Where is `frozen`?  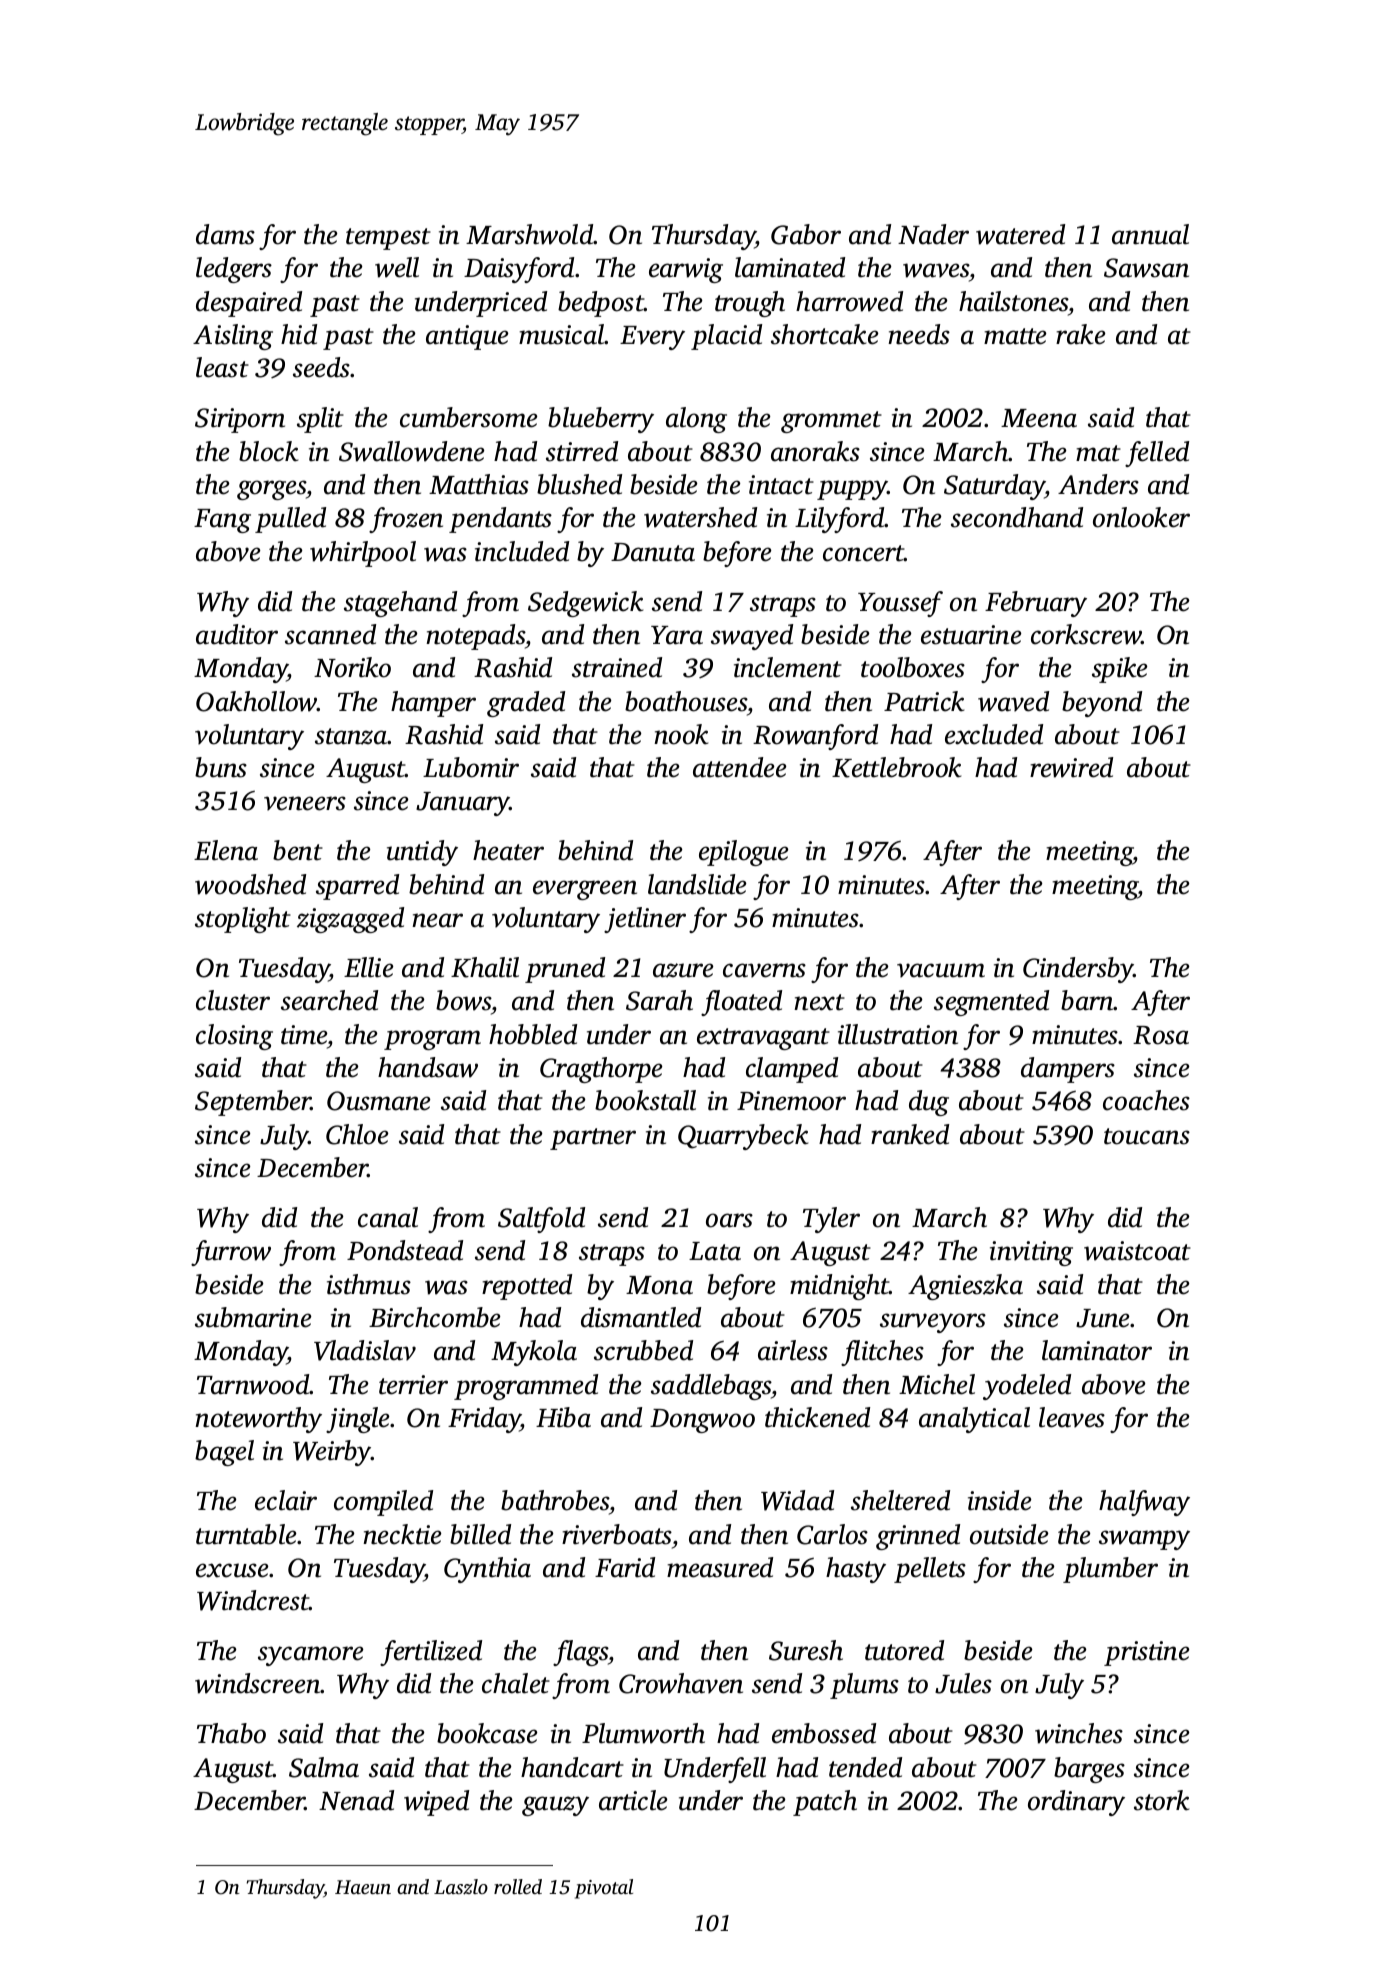
frozen is located at coordinates (406, 520).
